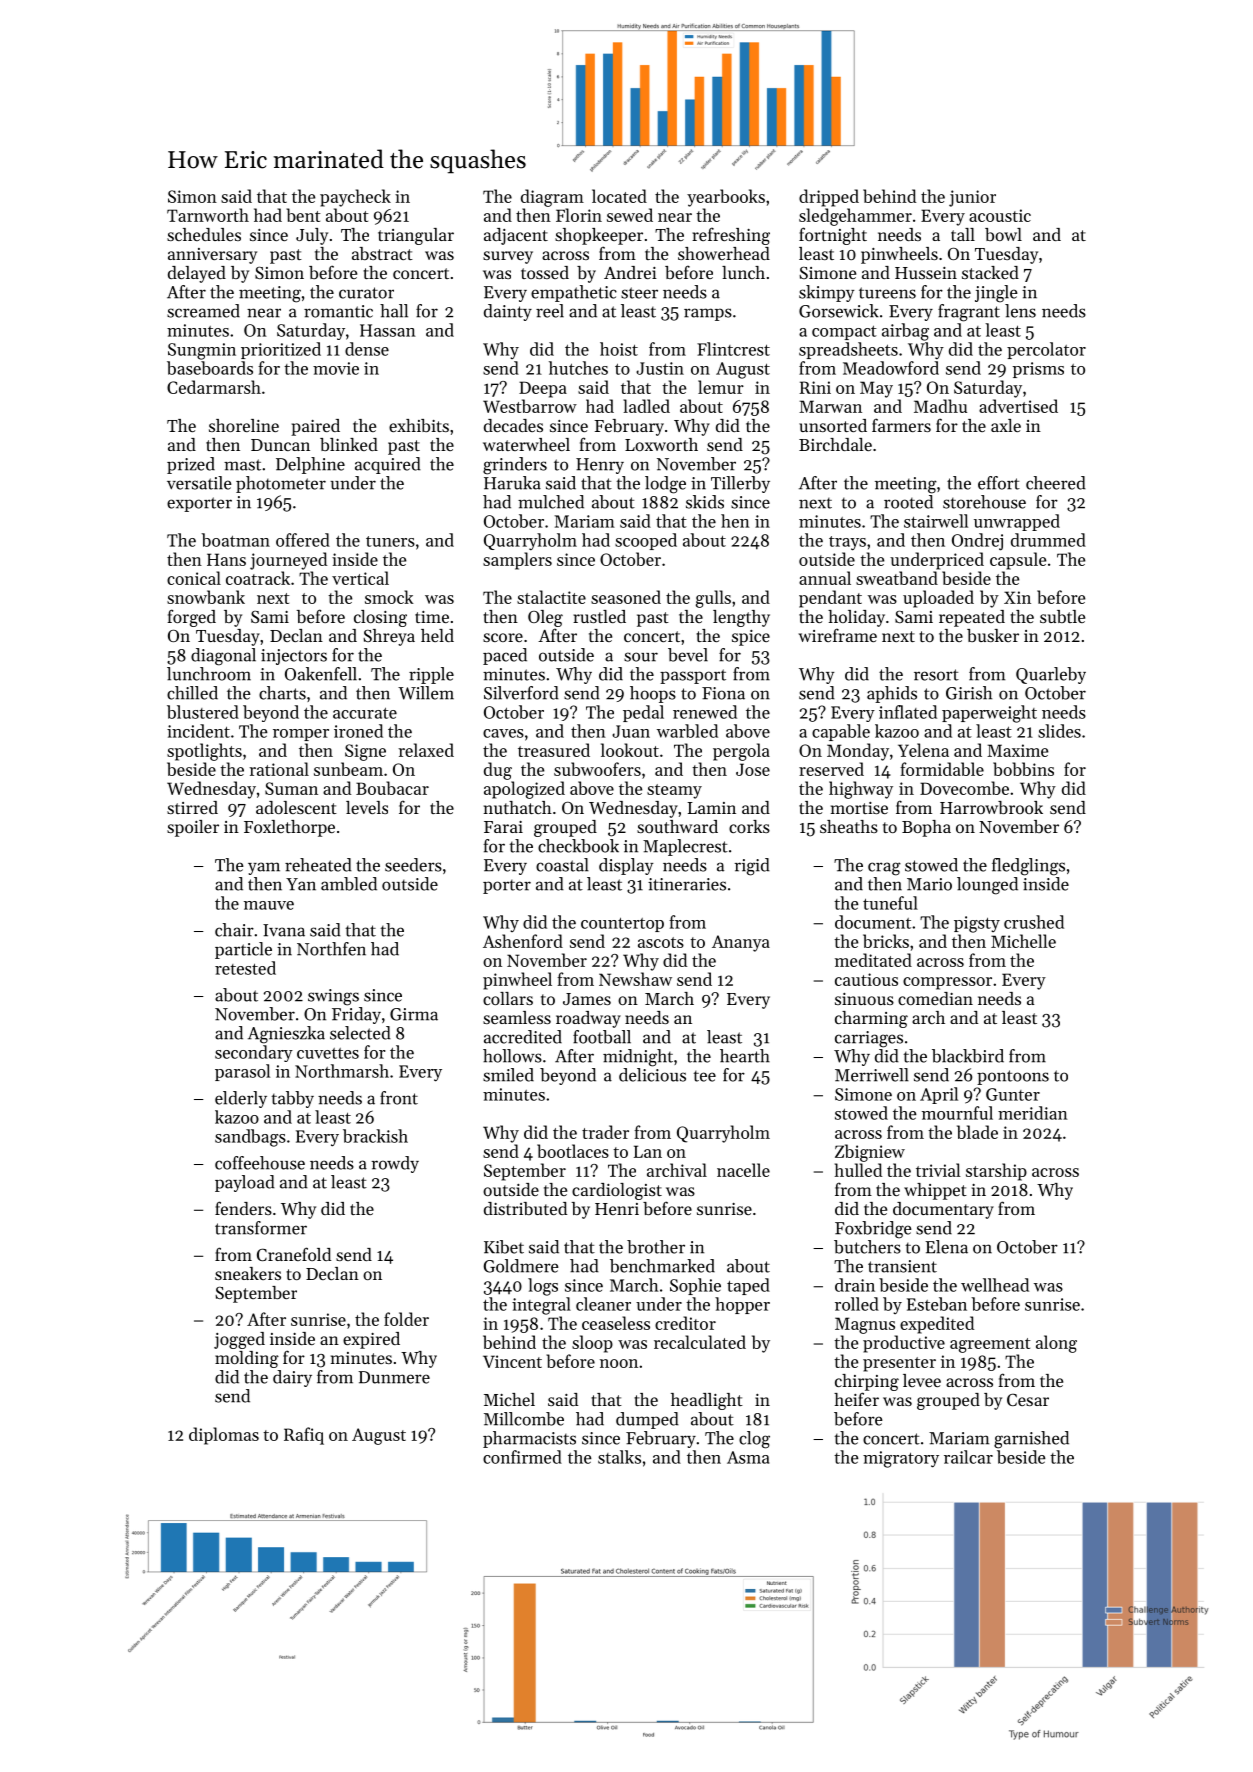 The width and height of the page is (1253, 1772). I want to click on yearbooks, so click(726, 198).
